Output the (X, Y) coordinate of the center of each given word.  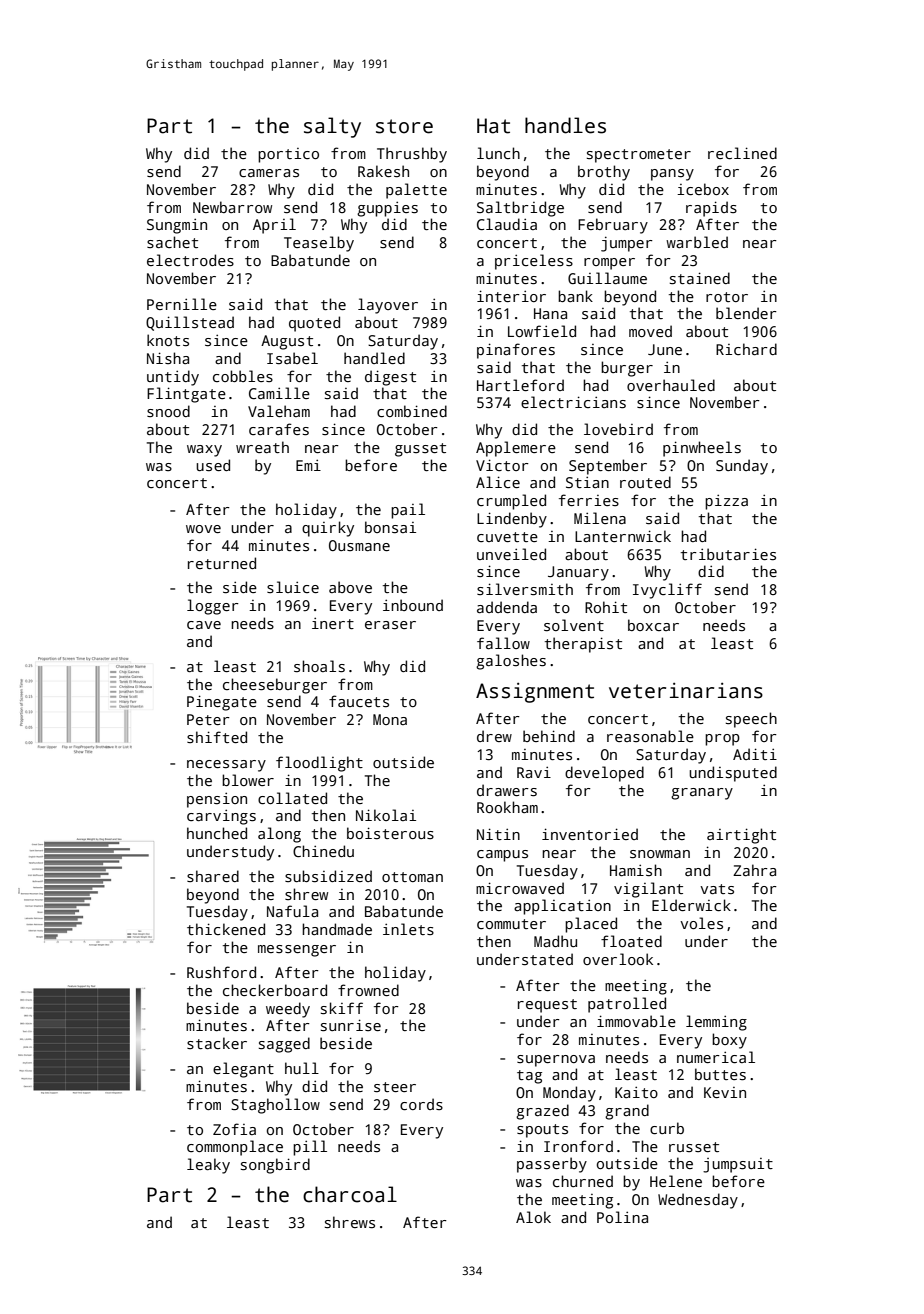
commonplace (235, 1148)
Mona (390, 719)
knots (168, 340)
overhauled (671, 385)
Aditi (755, 754)
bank (575, 296)
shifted (217, 737)
